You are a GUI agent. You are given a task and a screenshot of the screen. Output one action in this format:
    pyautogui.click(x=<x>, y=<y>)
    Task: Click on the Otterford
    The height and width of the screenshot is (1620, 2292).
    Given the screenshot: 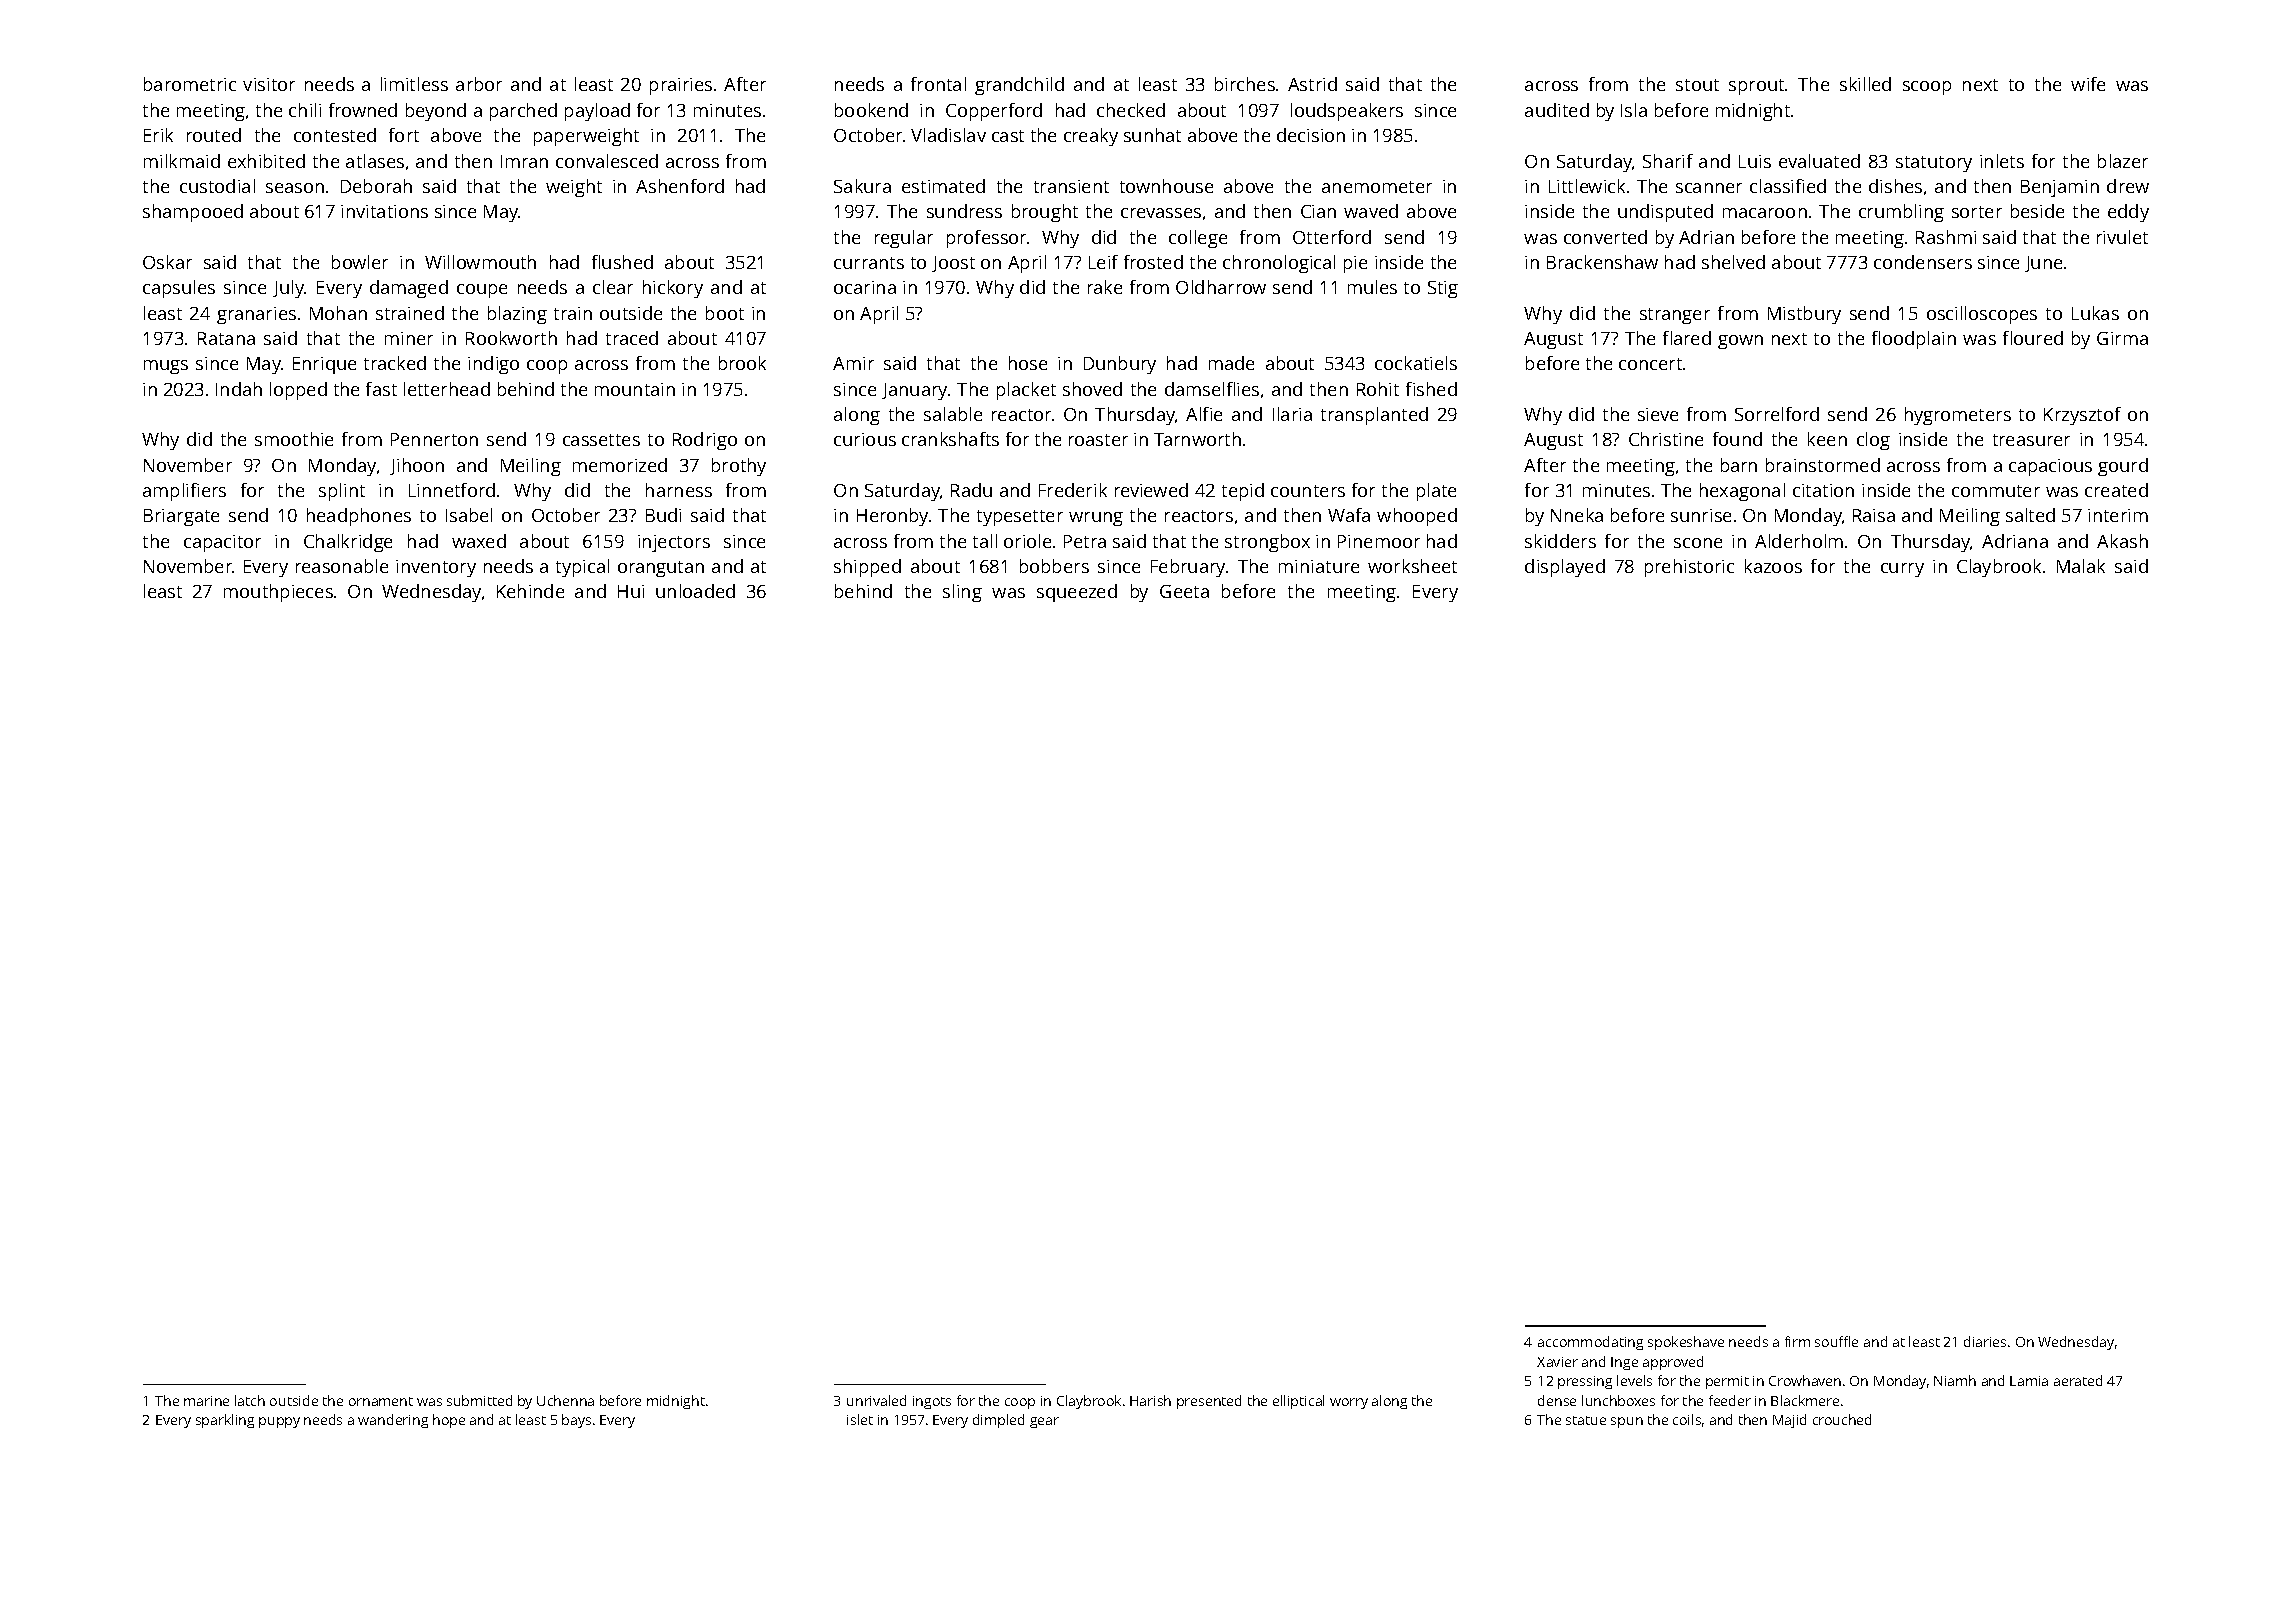 What is the action you would take?
    pyautogui.click(x=1332, y=237)
